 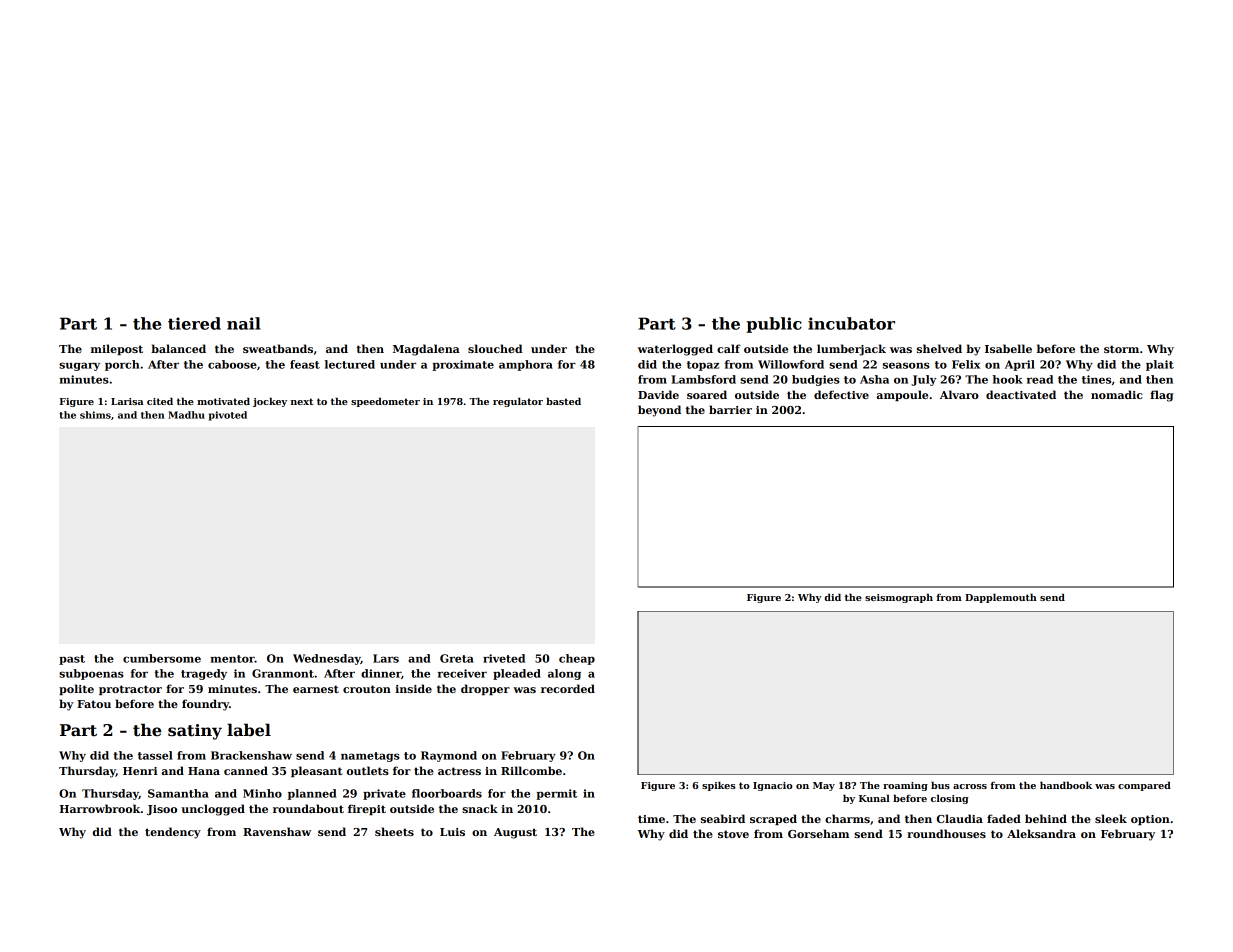 I want to click on tiered, so click(x=194, y=323).
